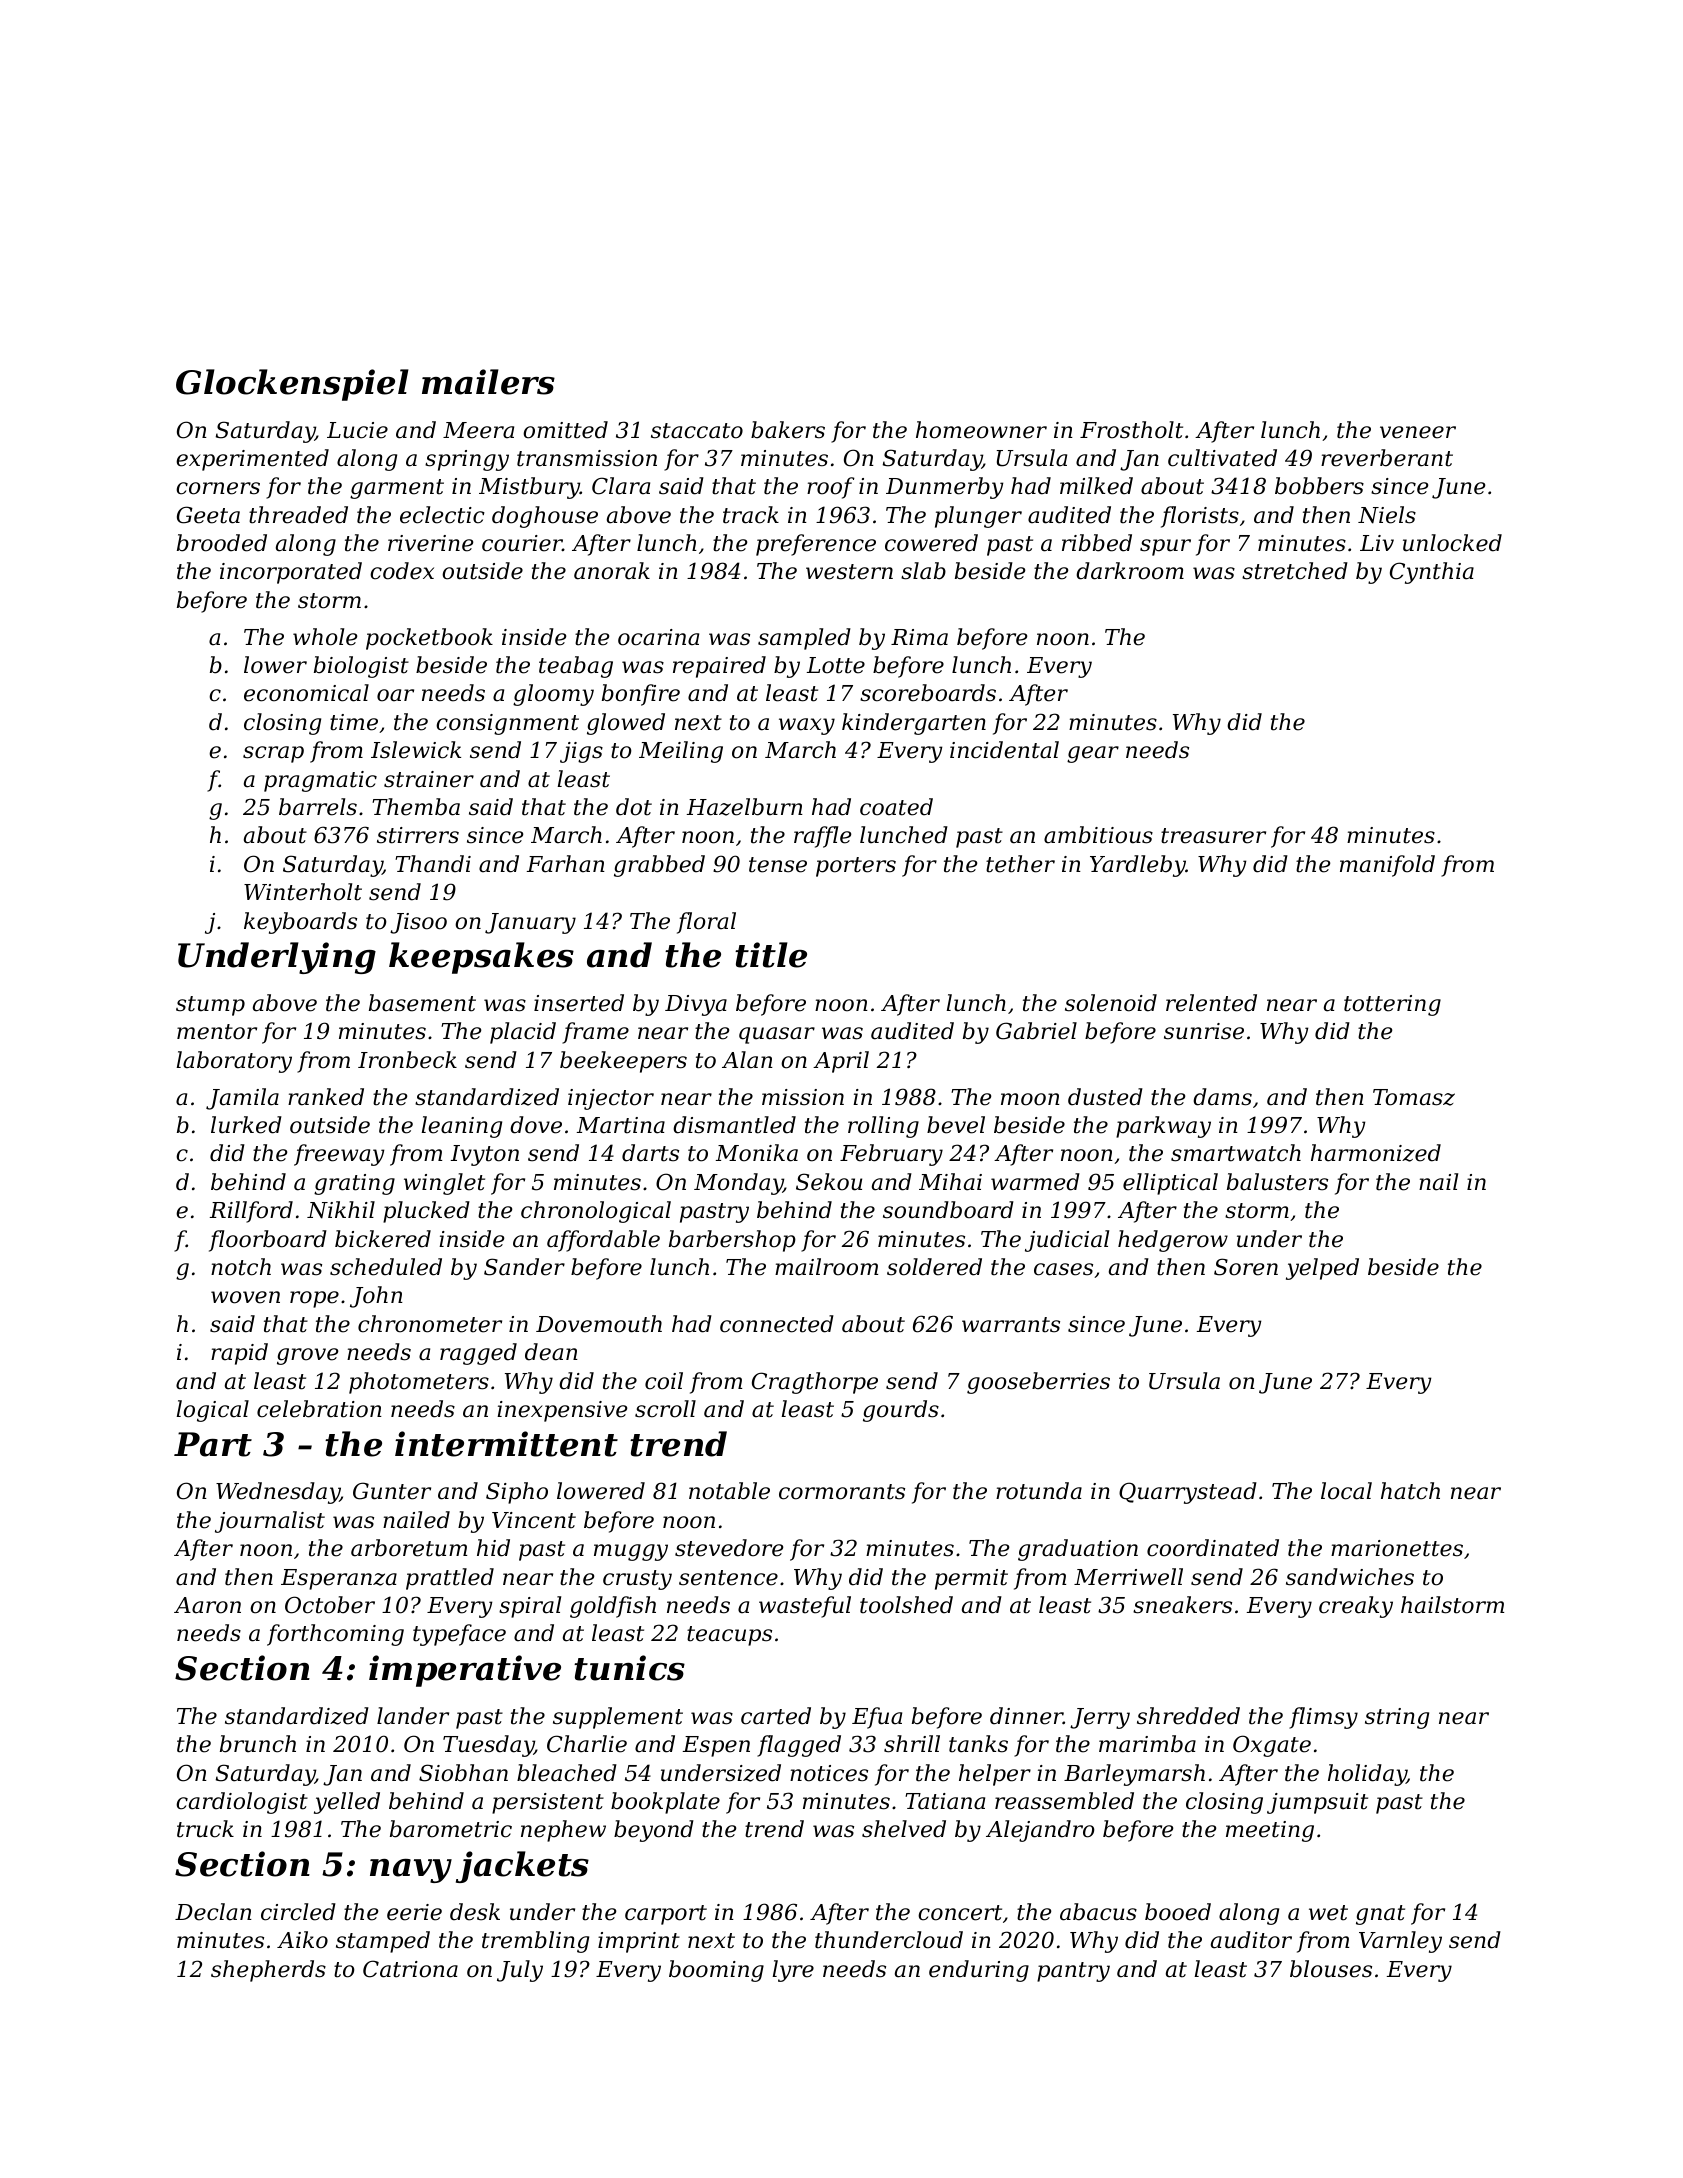 The width and height of the screenshot is (1683, 2178). I want to click on Dunmerby, so click(944, 488).
